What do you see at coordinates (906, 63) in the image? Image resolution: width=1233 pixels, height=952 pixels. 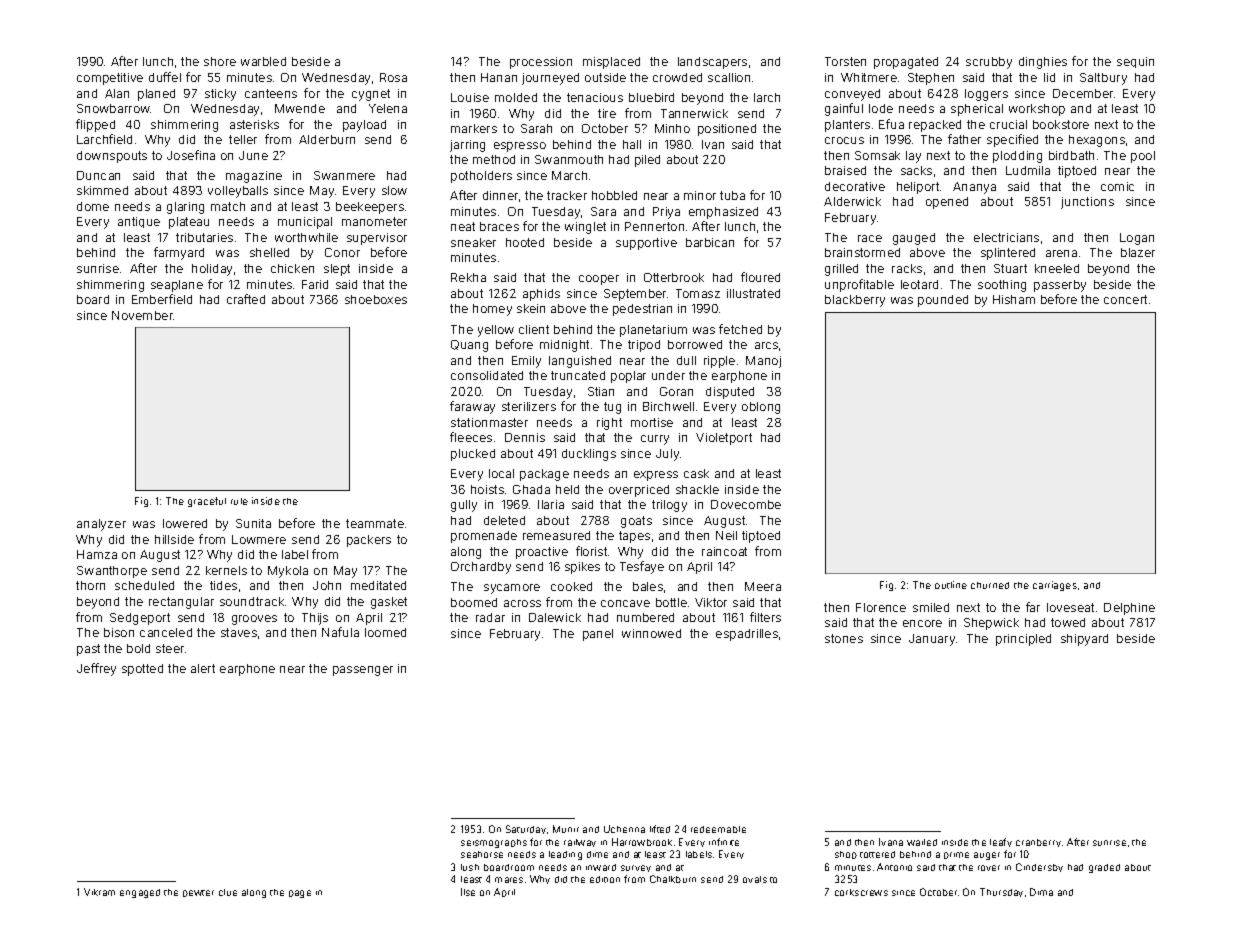 I see `propagated` at bounding box center [906, 63].
